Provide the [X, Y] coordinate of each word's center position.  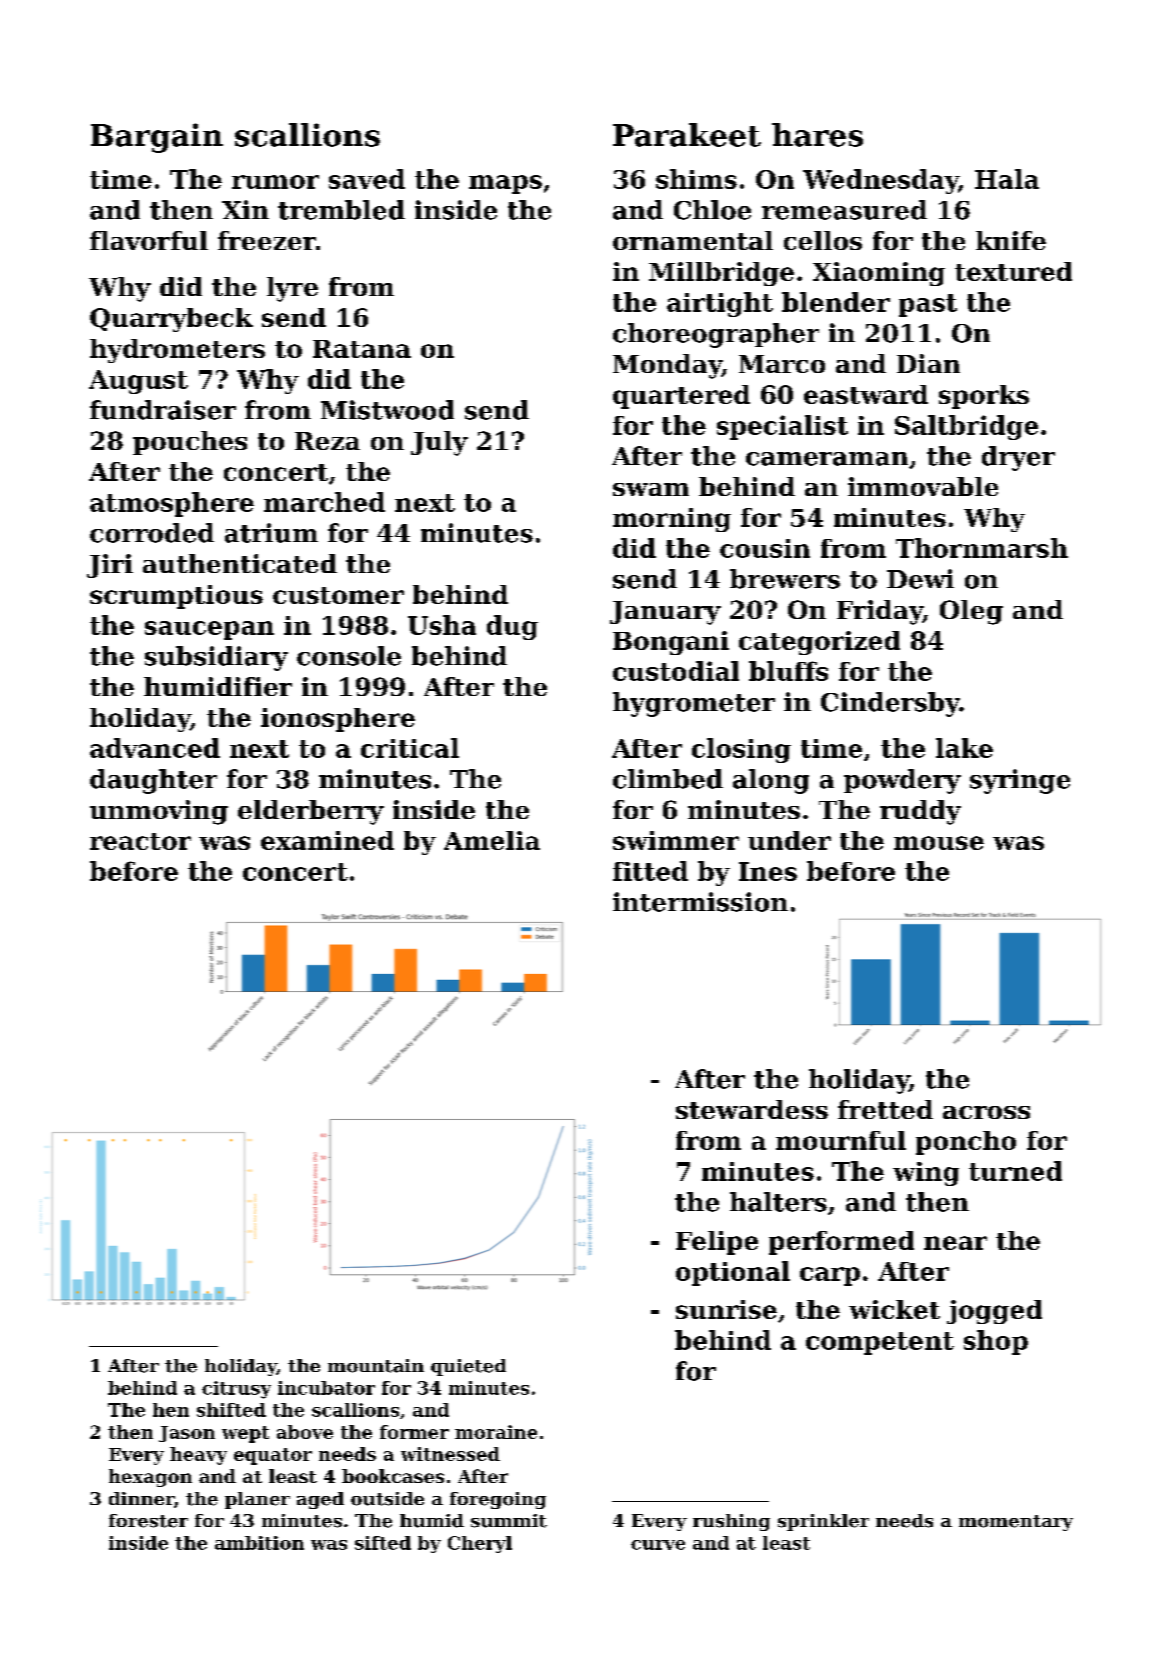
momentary [1016, 1523]
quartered [681, 397]
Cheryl [480, 1544]
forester [148, 1521]
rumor [275, 182]
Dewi [920, 579]
